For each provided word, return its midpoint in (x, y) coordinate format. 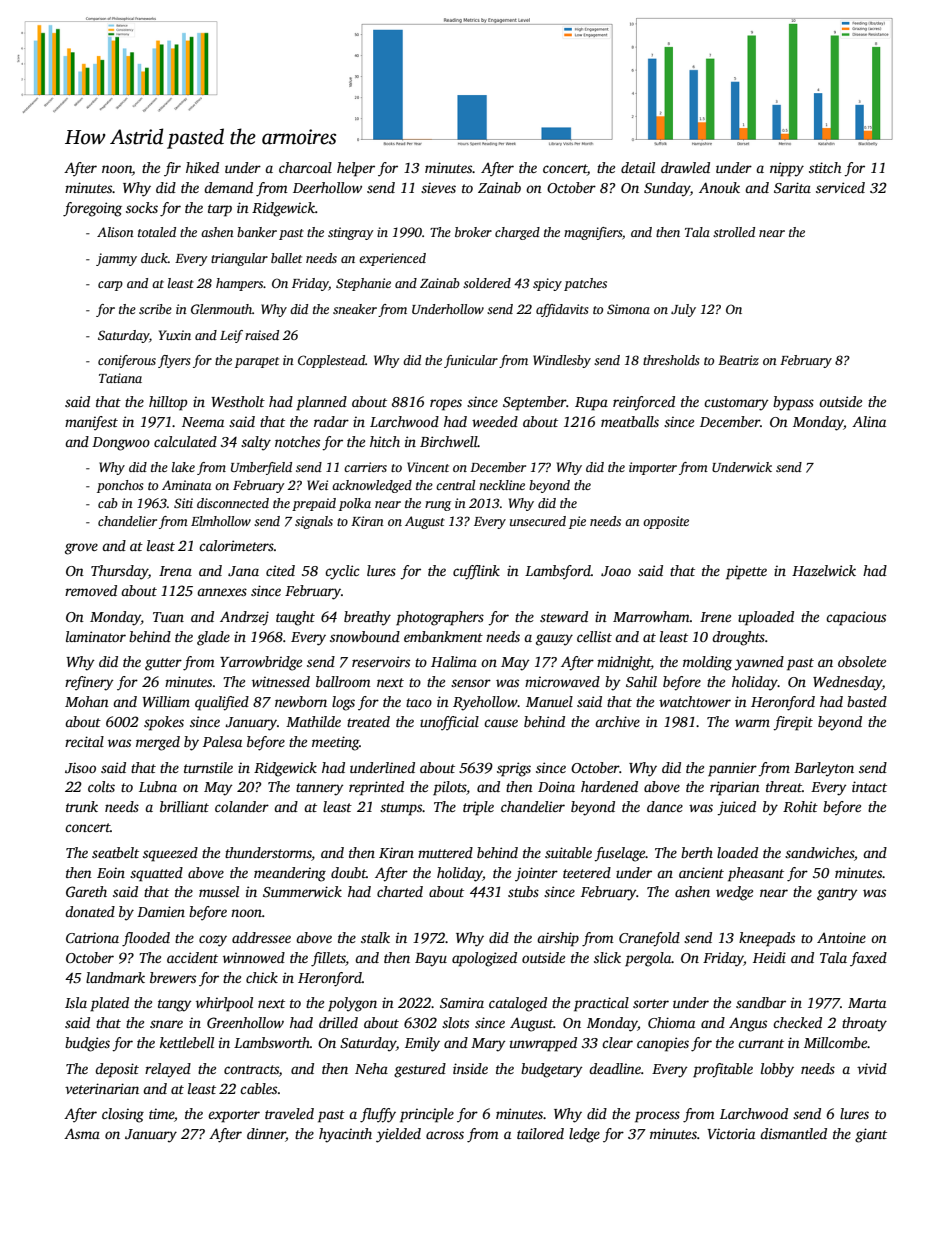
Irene (715, 617)
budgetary (552, 1070)
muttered (445, 852)
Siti (183, 503)
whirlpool (224, 1004)
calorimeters (236, 545)
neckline (502, 485)
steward (564, 616)
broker (473, 232)
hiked (202, 167)
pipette (746, 572)
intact (869, 786)
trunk (82, 806)
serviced (840, 187)
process (657, 1117)
